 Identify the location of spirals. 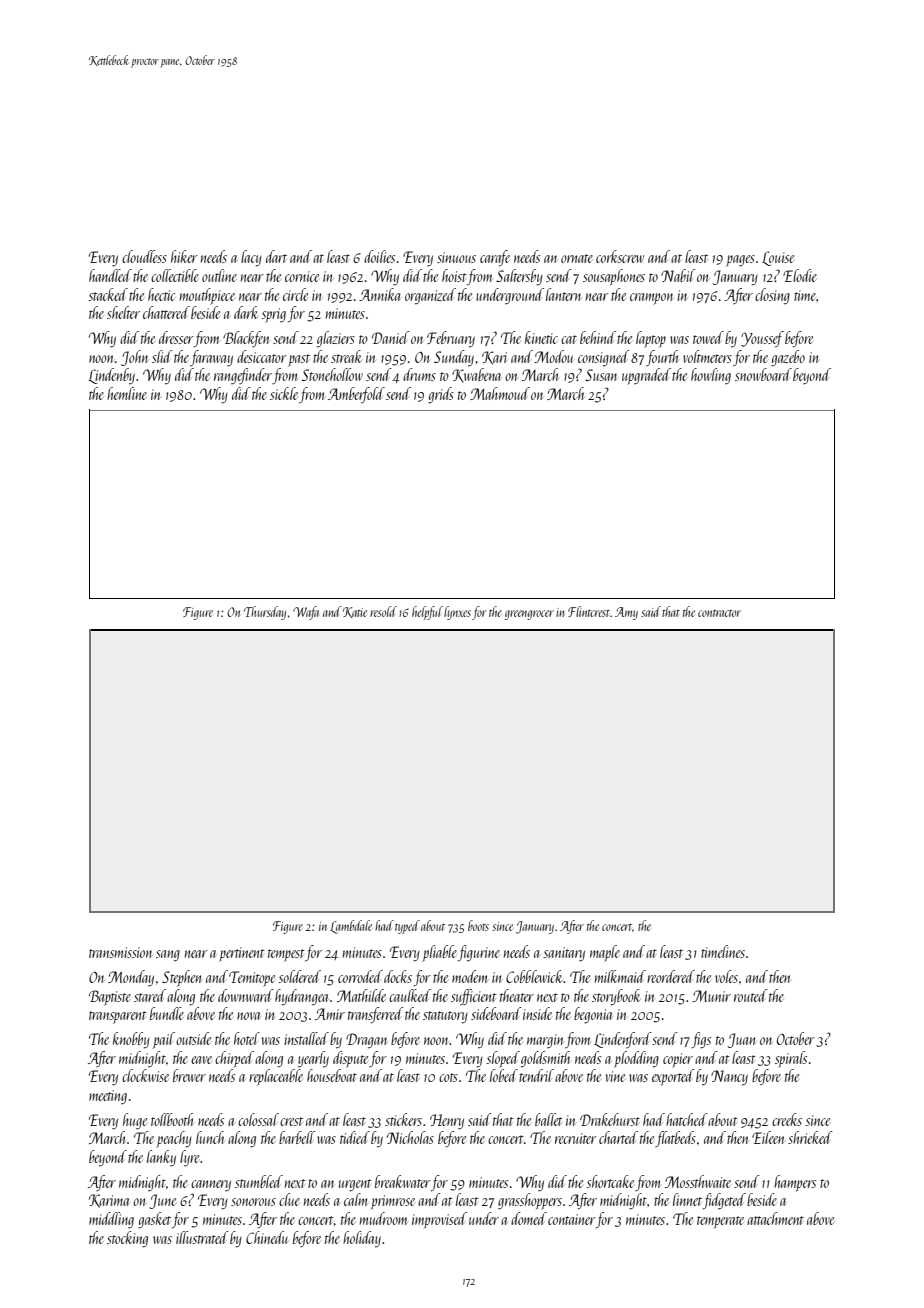
(791, 1059).
